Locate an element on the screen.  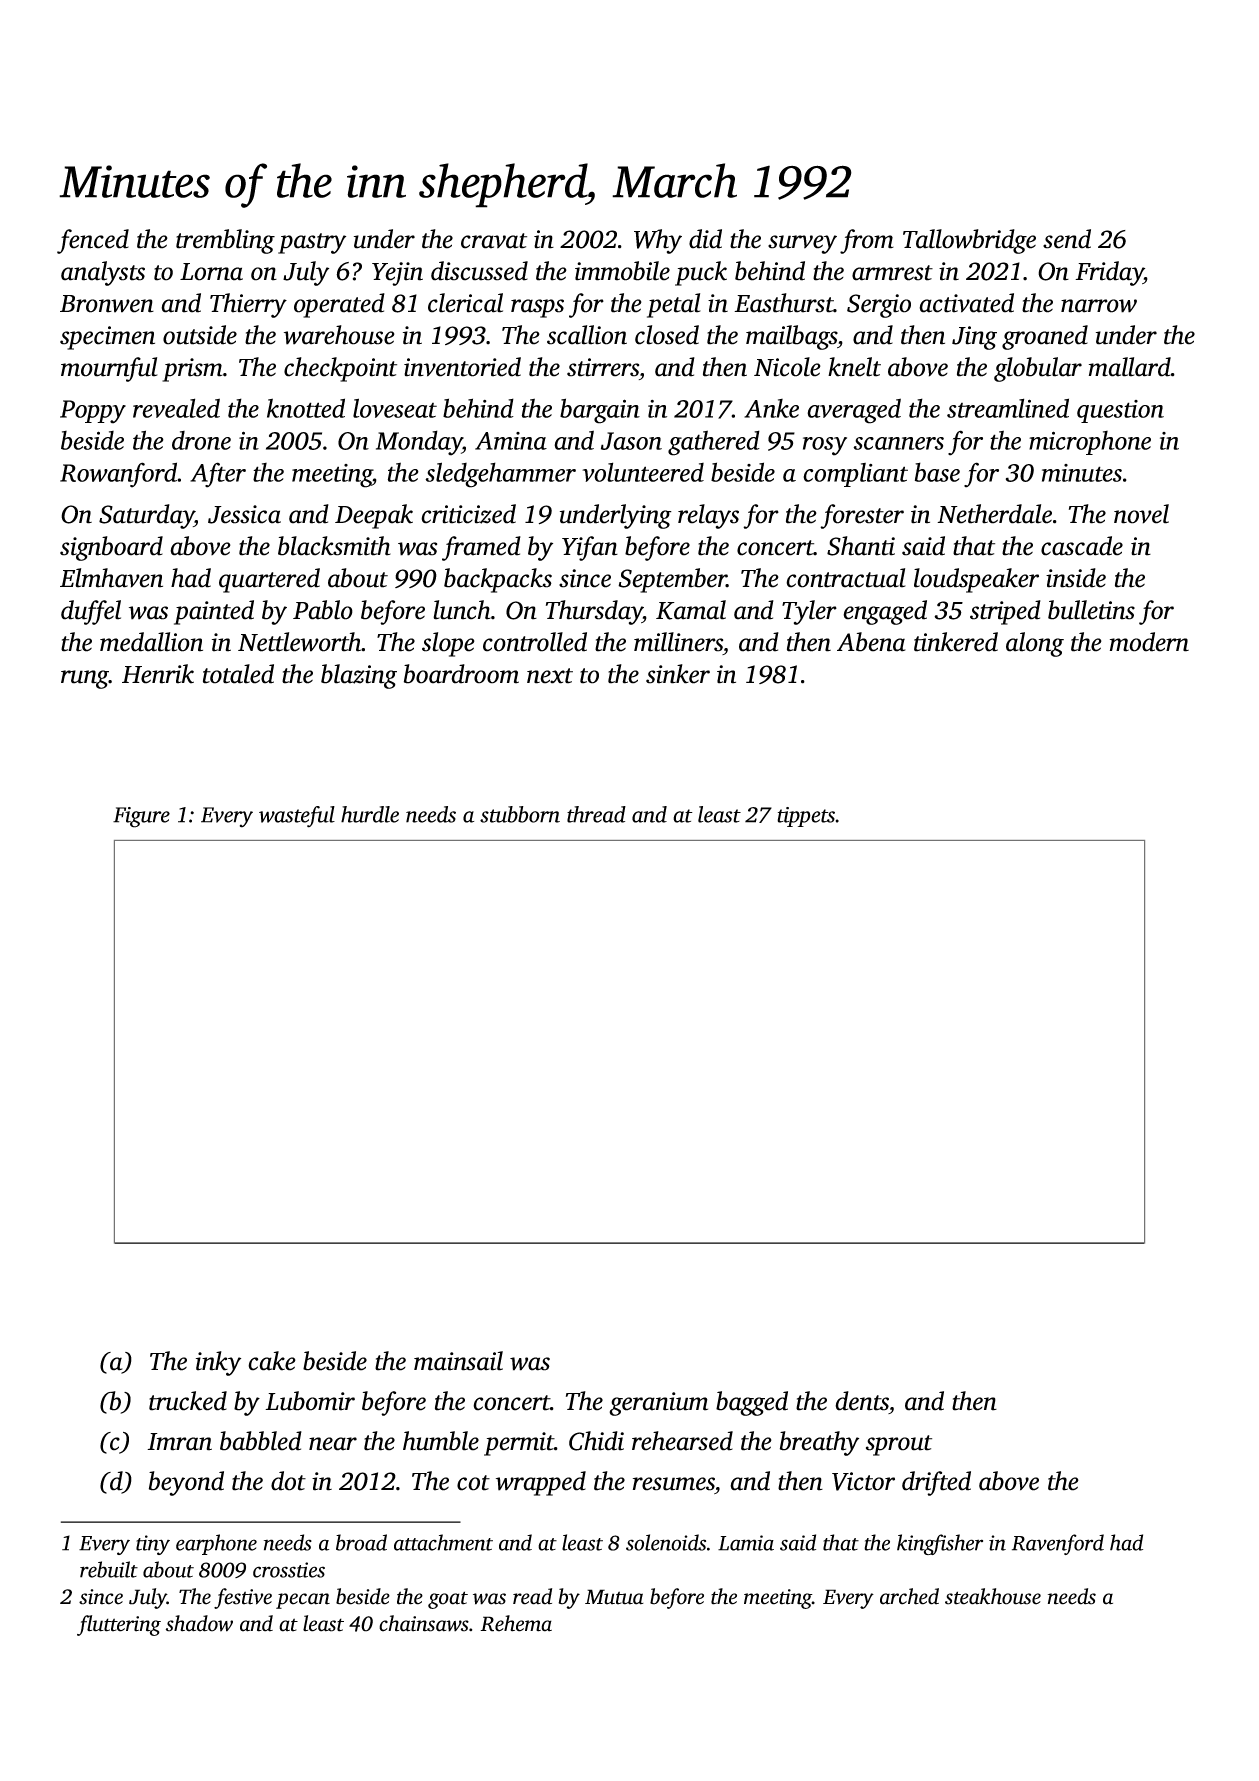
mainsail is located at coordinates (458, 1361).
